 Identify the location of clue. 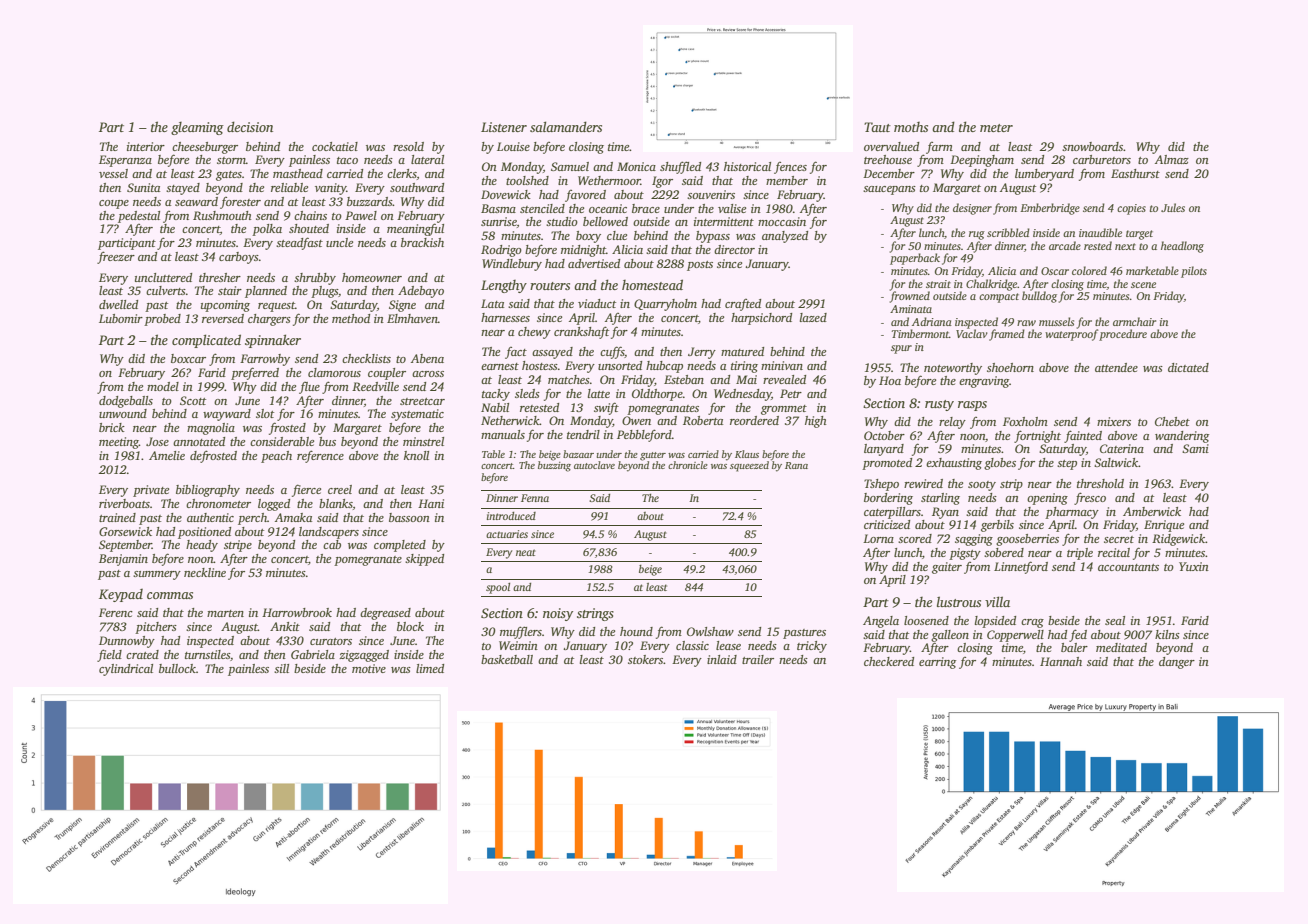
(617, 235).
